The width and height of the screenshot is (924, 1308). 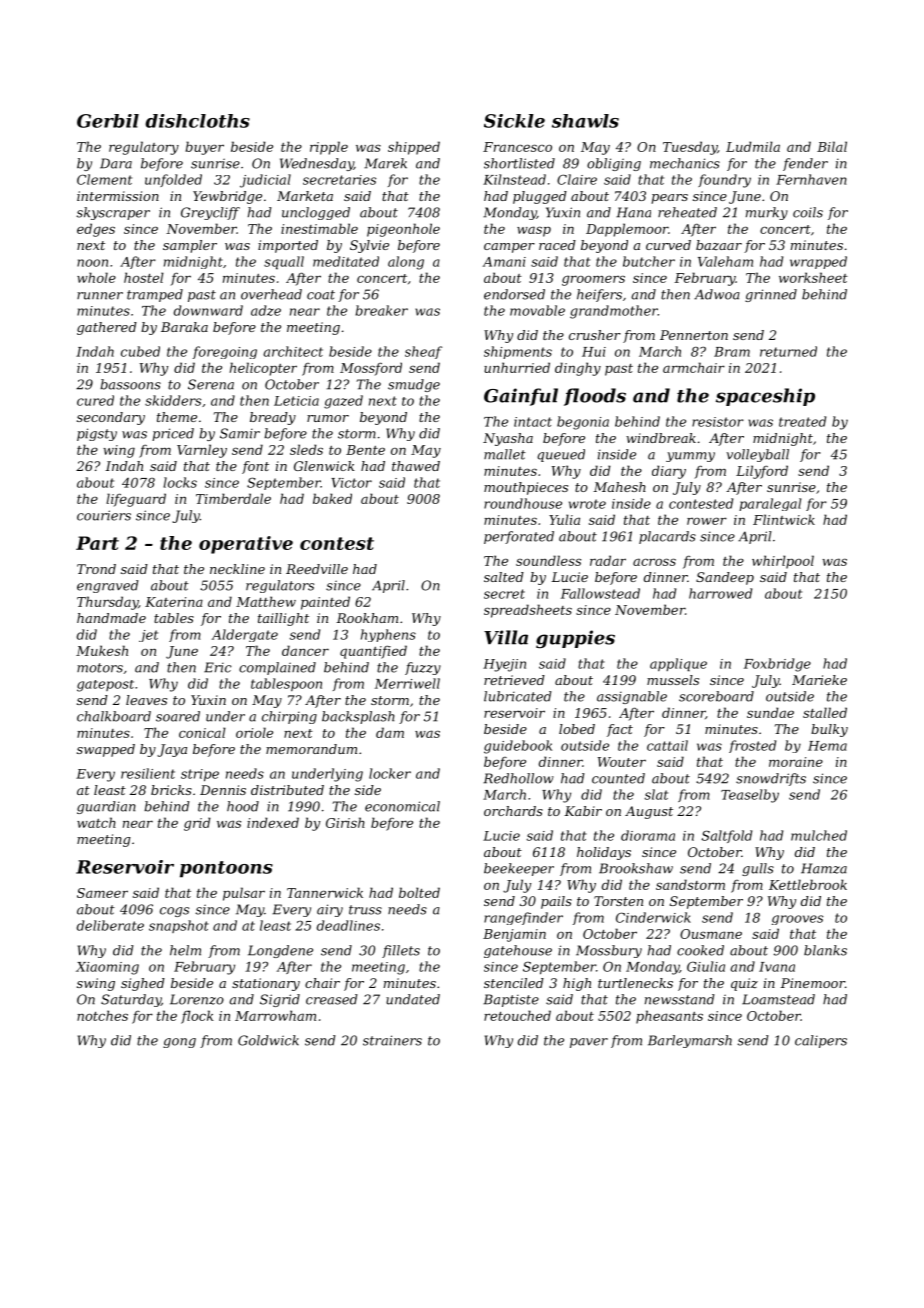 What do you see at coordinates (365, 450) in the screenshot?
I see `Bente` at bounding box center [365, 450].
